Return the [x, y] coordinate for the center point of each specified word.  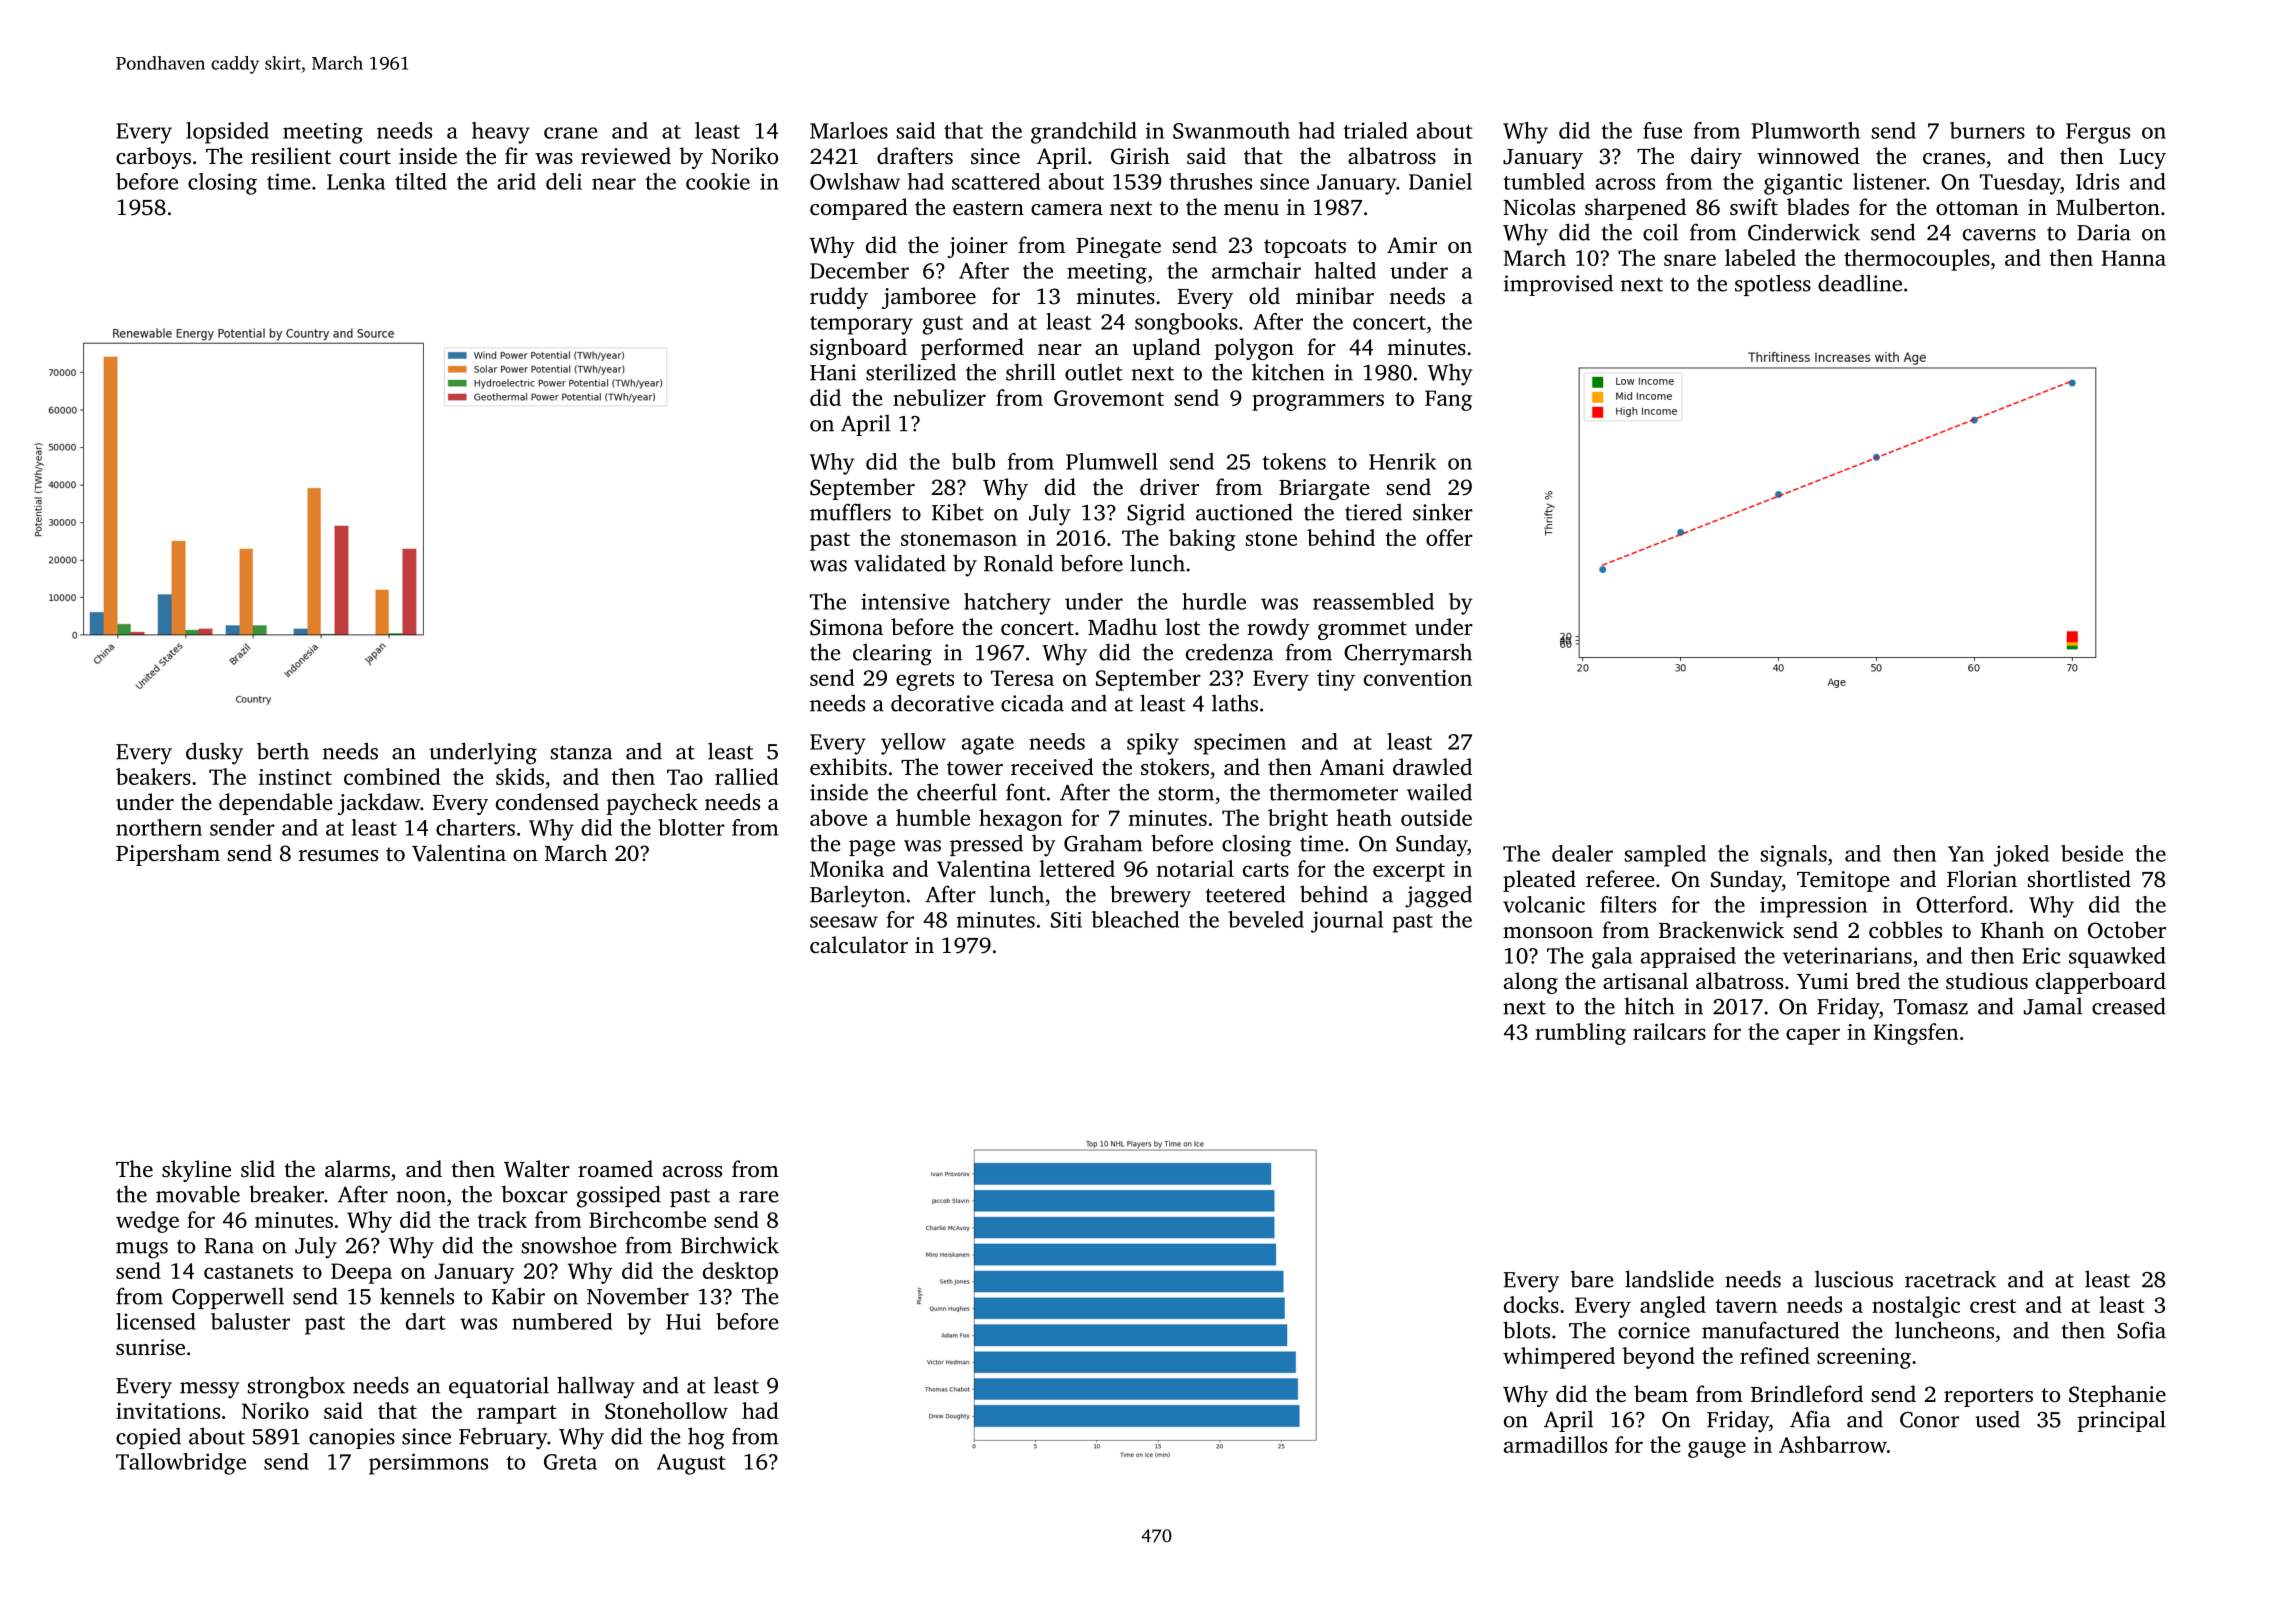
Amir [1412, 245]
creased [2129, 1006]
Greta [570, 1462]
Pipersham [168, 855]
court [365, 157]
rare [759, 1197]
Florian [1982, 878]
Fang [1448, 400]
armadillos [1555, 1444]
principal [2122, 1421]
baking [1202, 540]
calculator [859, 945]
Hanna [2134, 258]
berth [283, 751]
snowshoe [569, 1245]
